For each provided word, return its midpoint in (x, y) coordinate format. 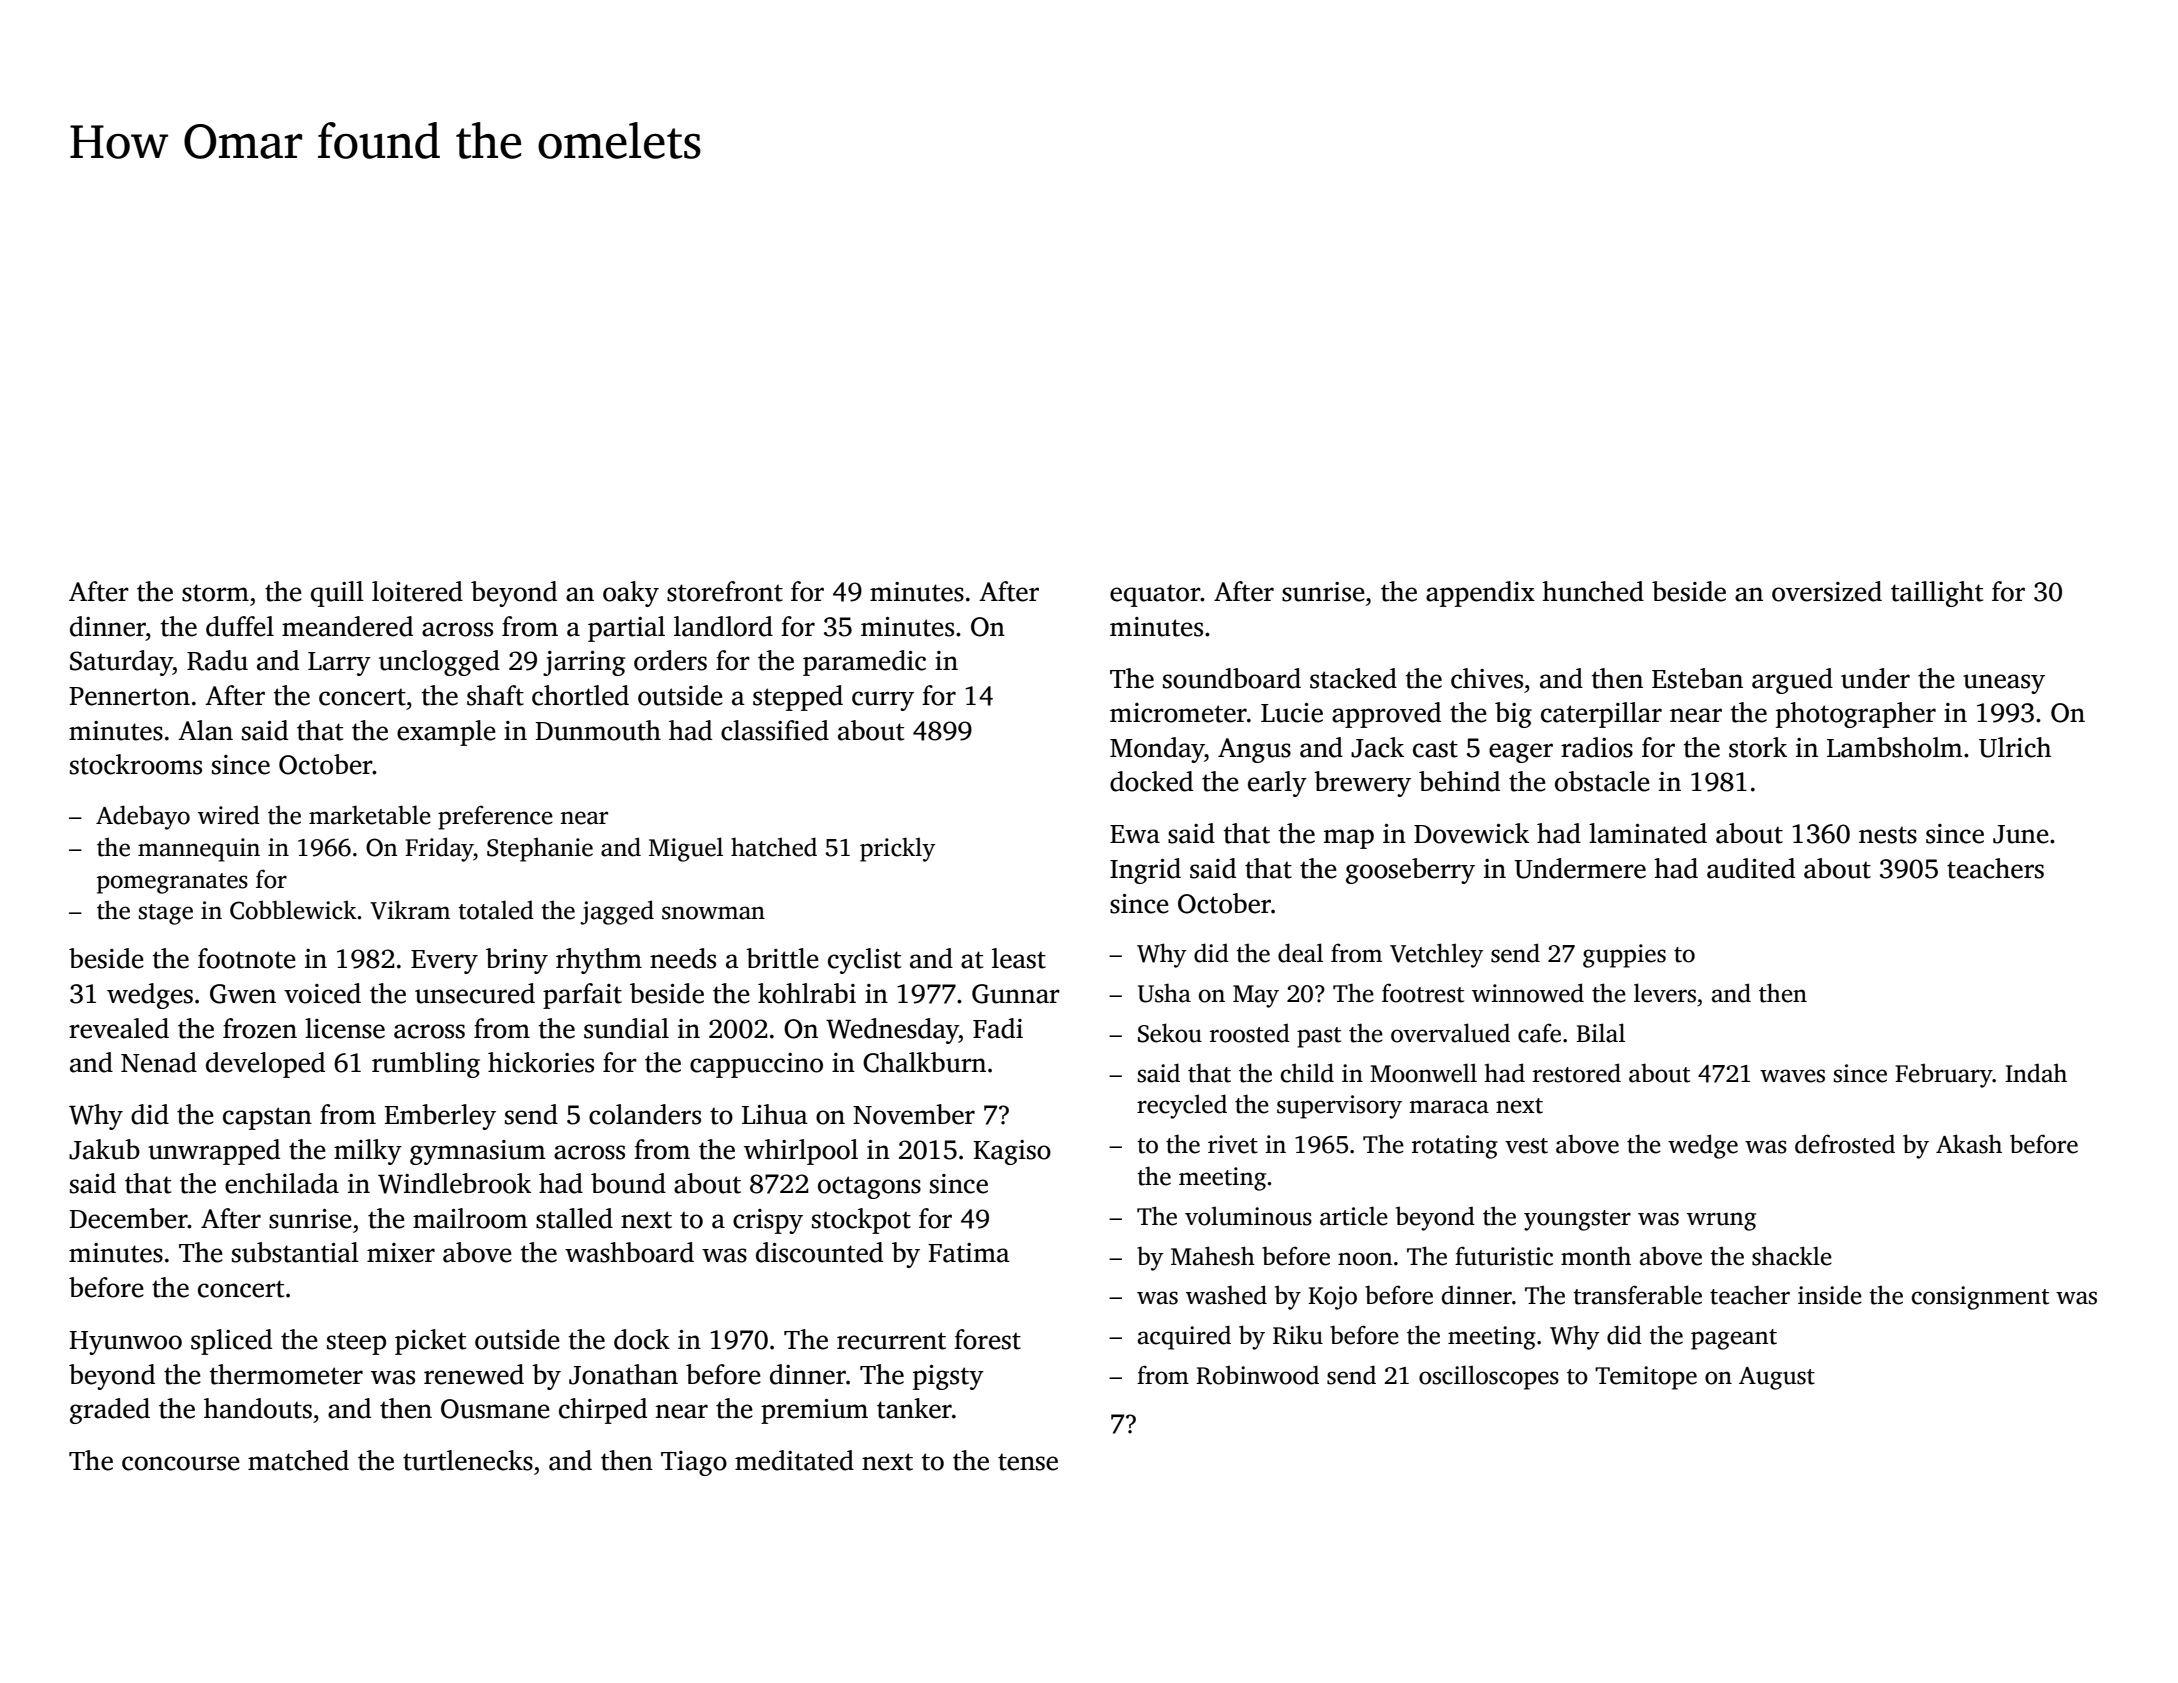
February (1944, 1075)
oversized (1827, 591)
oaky (631, 594)
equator (1155, 595)
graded (110, 1411)
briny (517, 961)
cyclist (864, 961)
